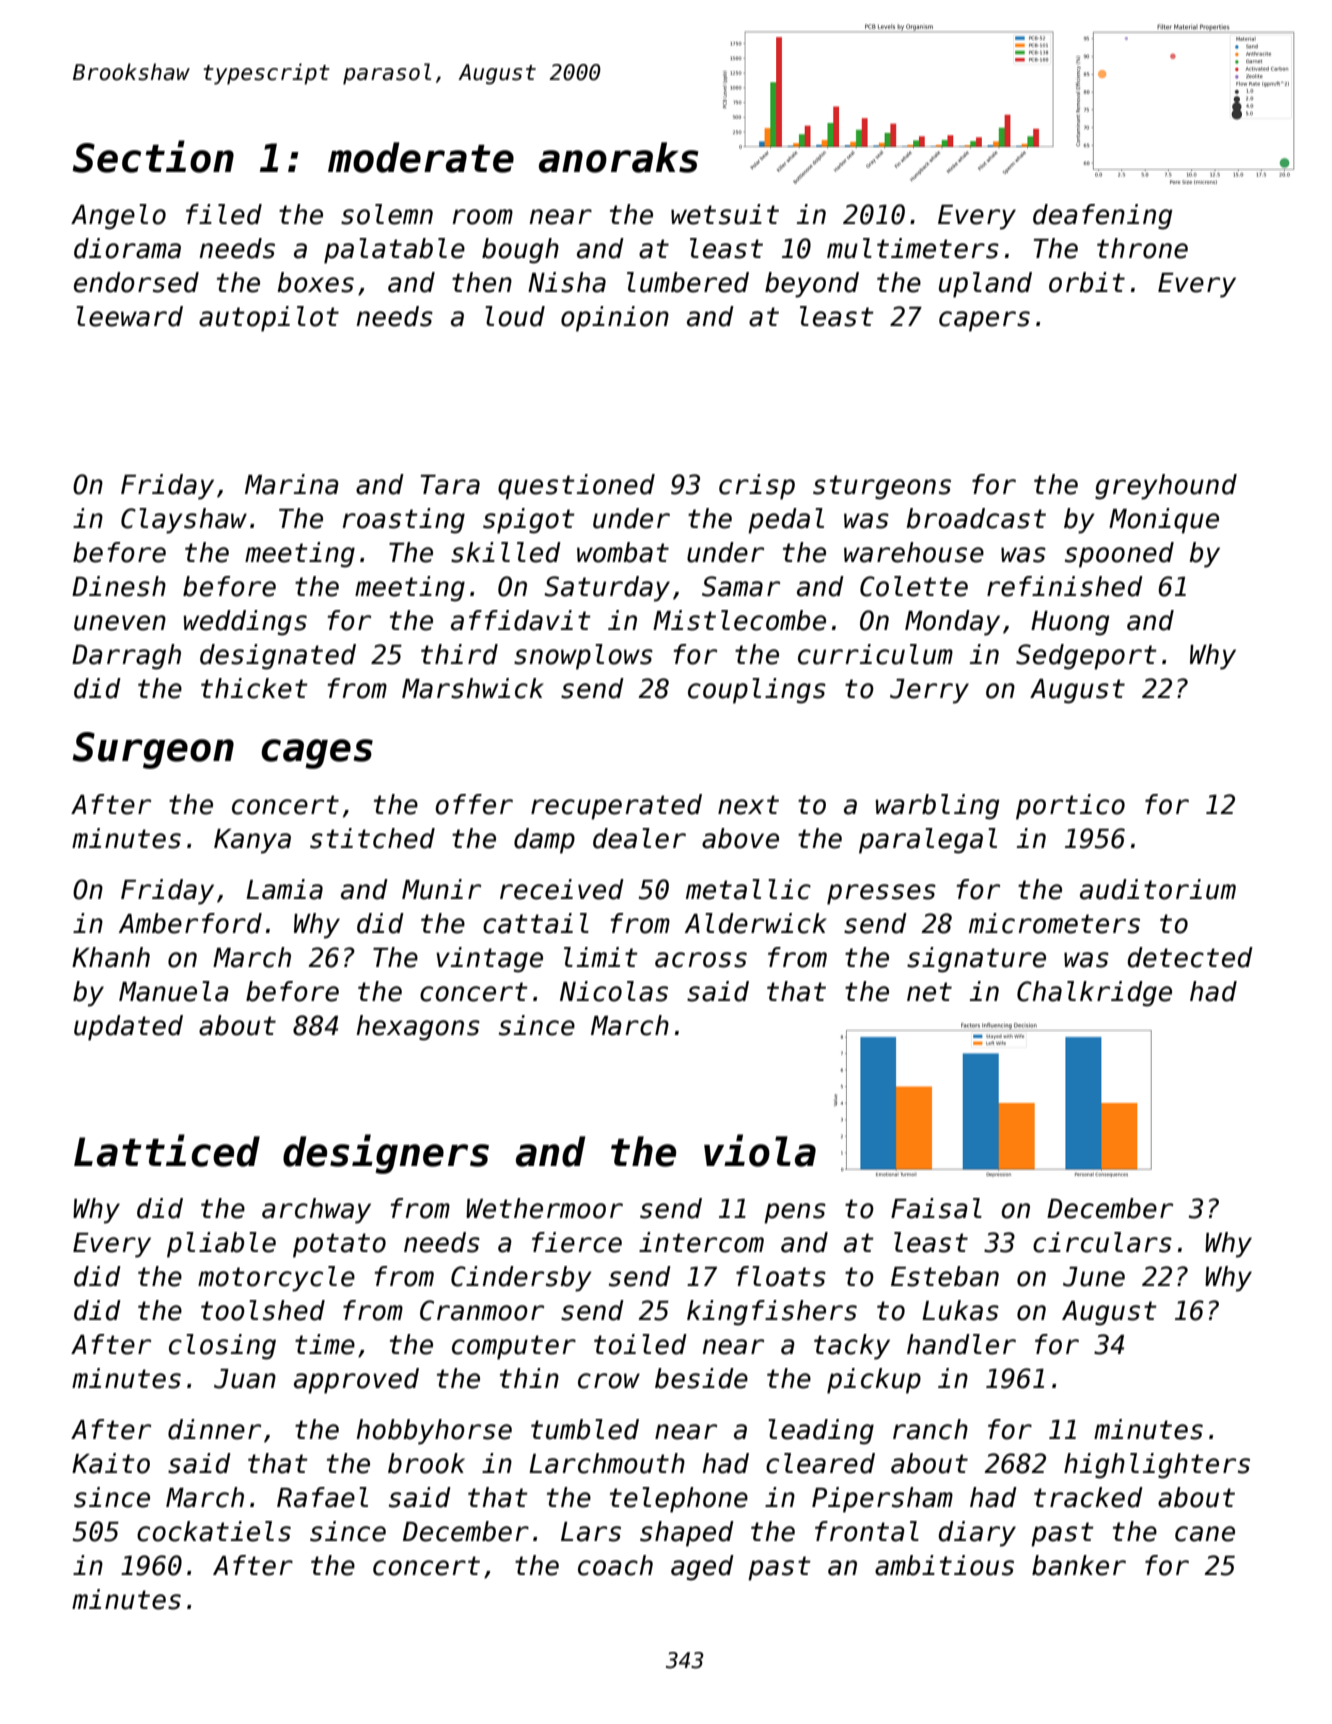 Image resolution: width=1332 pixels, height=1724 pixels. I want to click on Monique, so click(1164, 521).
